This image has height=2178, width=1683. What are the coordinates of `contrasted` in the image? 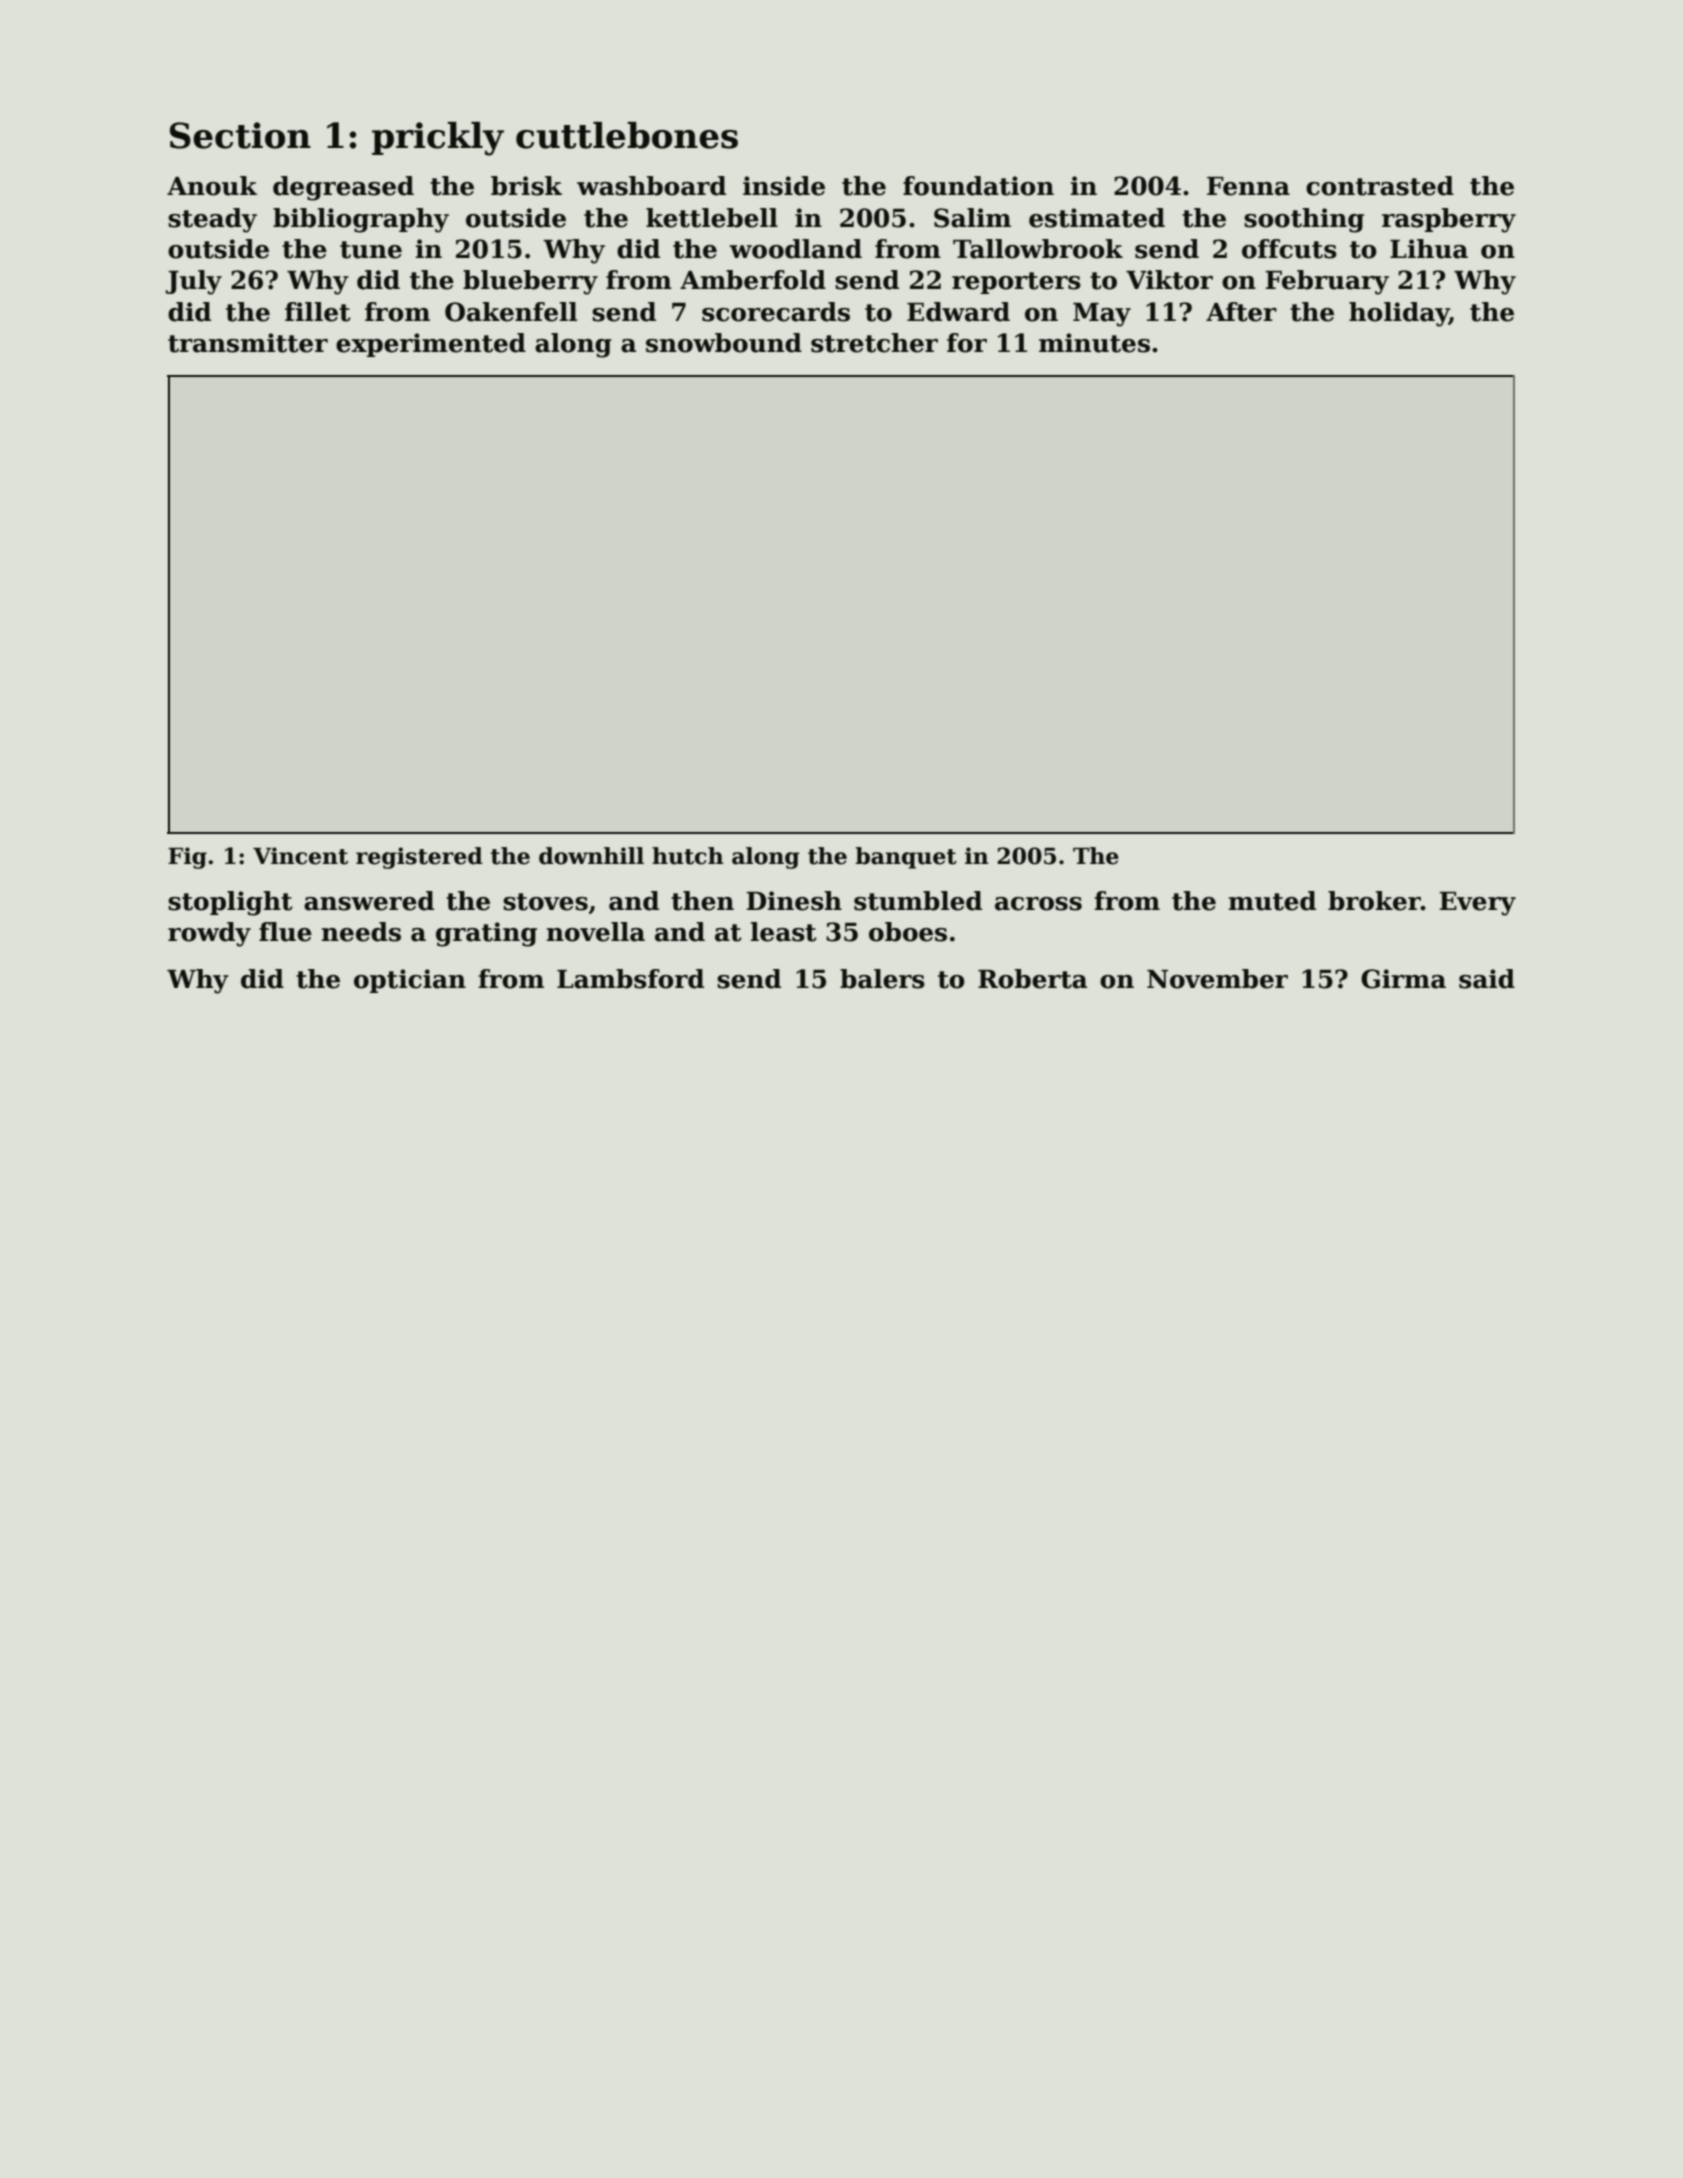 It's located at (1380, 186).
